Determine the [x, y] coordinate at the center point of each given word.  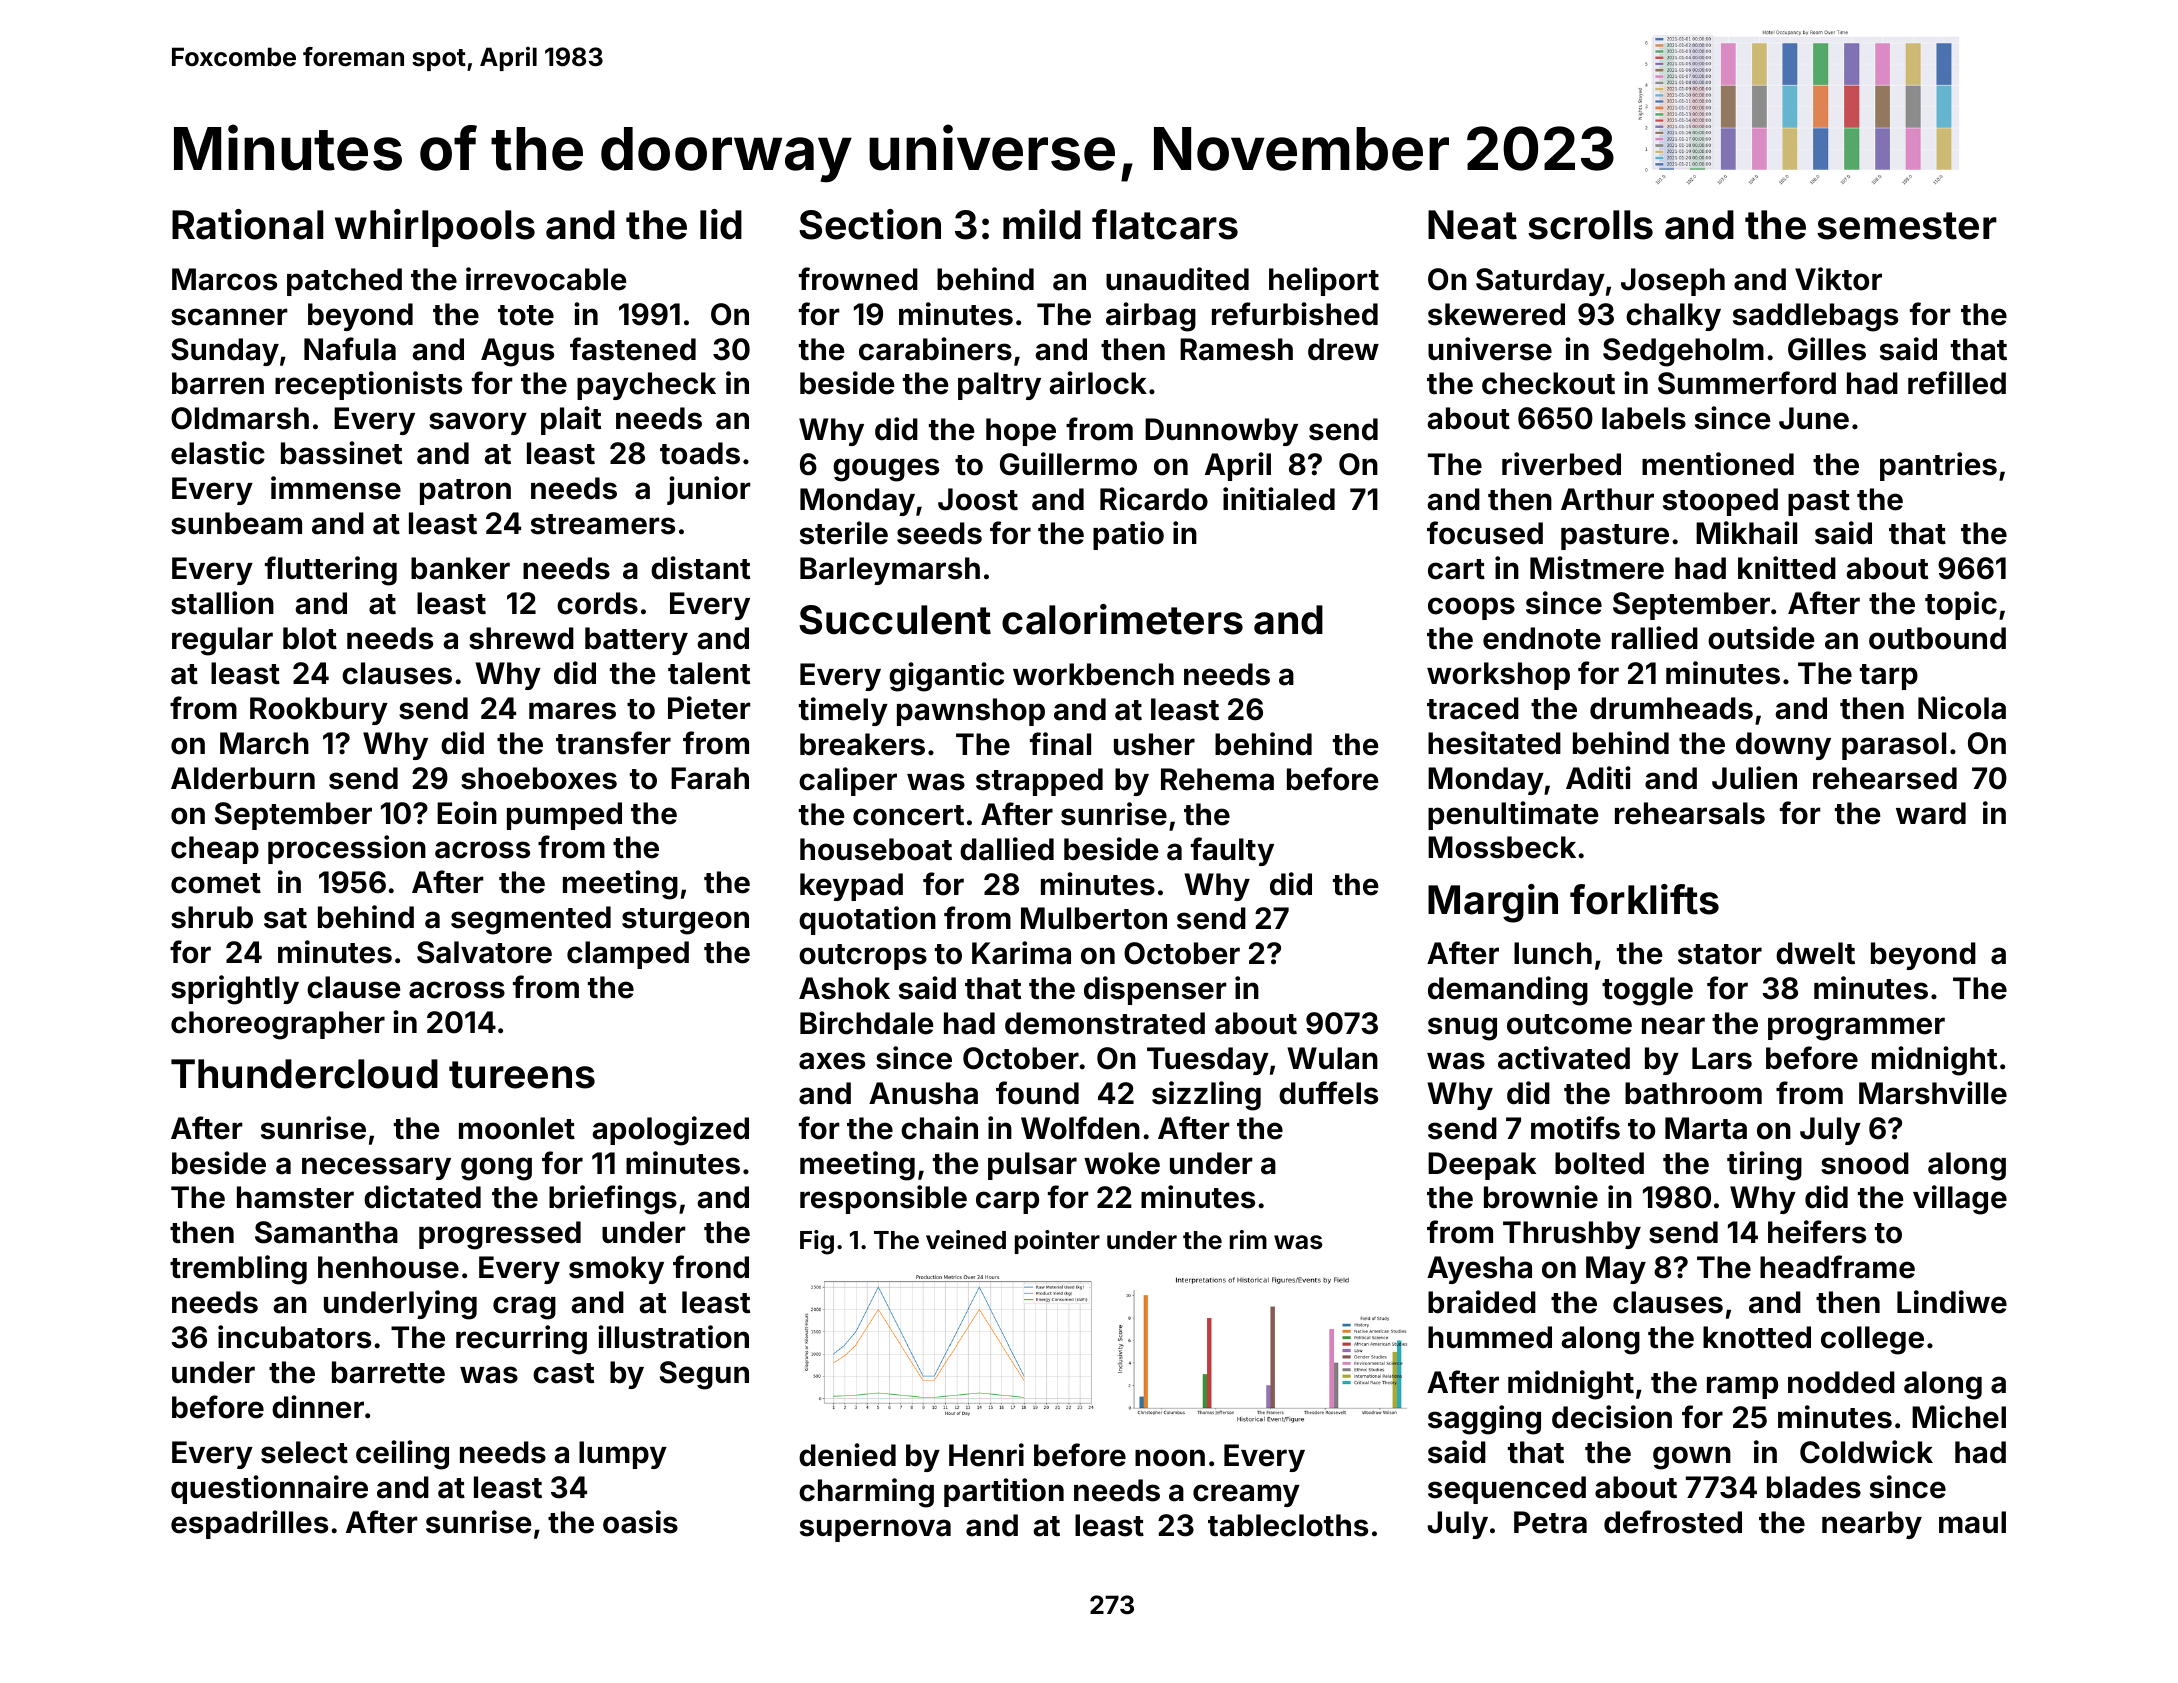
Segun [704, 1375]
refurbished [1295, 314]
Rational [247, 224]
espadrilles [249, 1524]
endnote [1542, 638]
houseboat [876, 849]
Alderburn [243, 778]
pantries [1938, 466]
